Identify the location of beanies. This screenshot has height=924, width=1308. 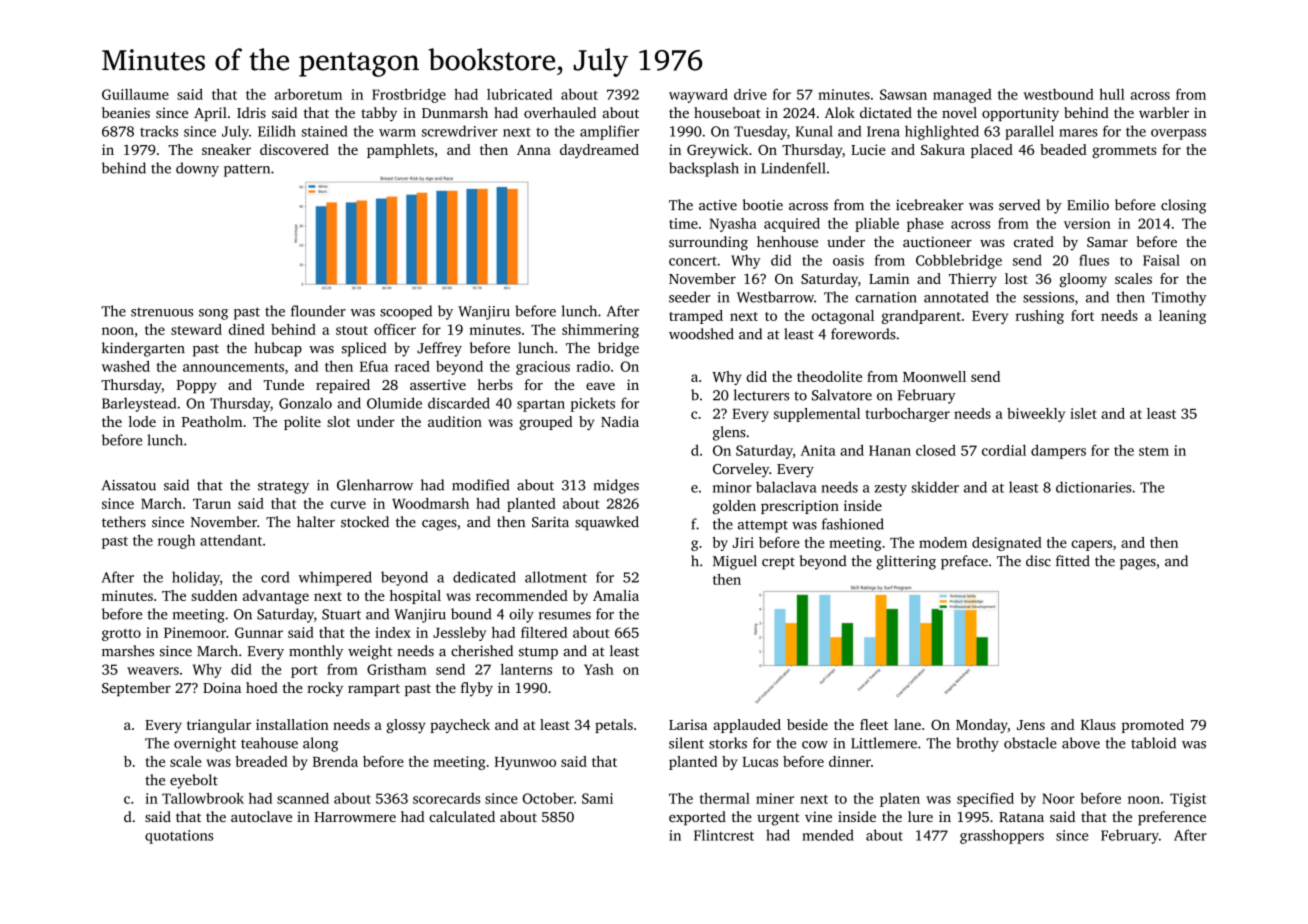
(126, 112).
